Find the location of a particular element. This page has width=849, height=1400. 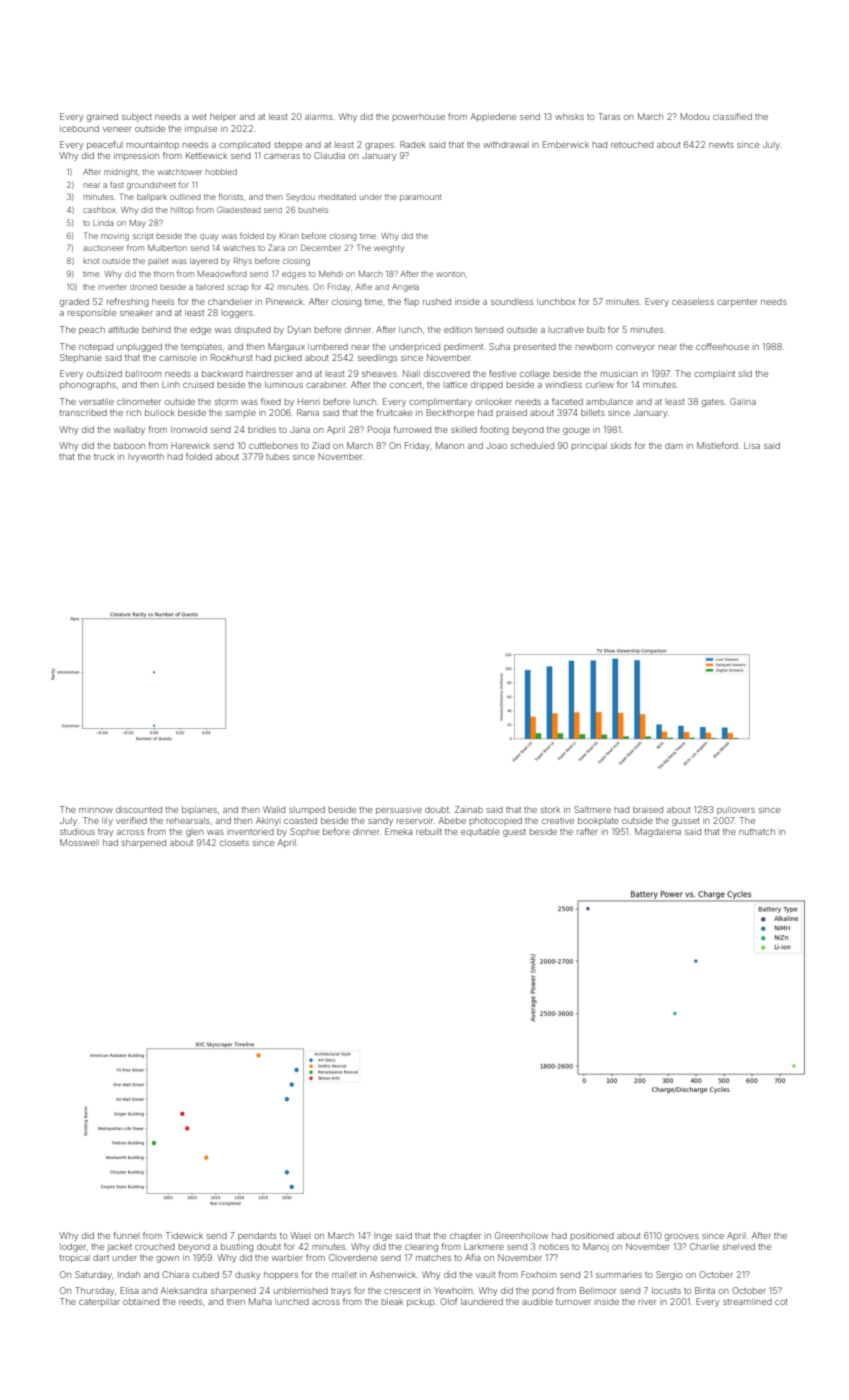

classified is located at coordinates (732, 116).
